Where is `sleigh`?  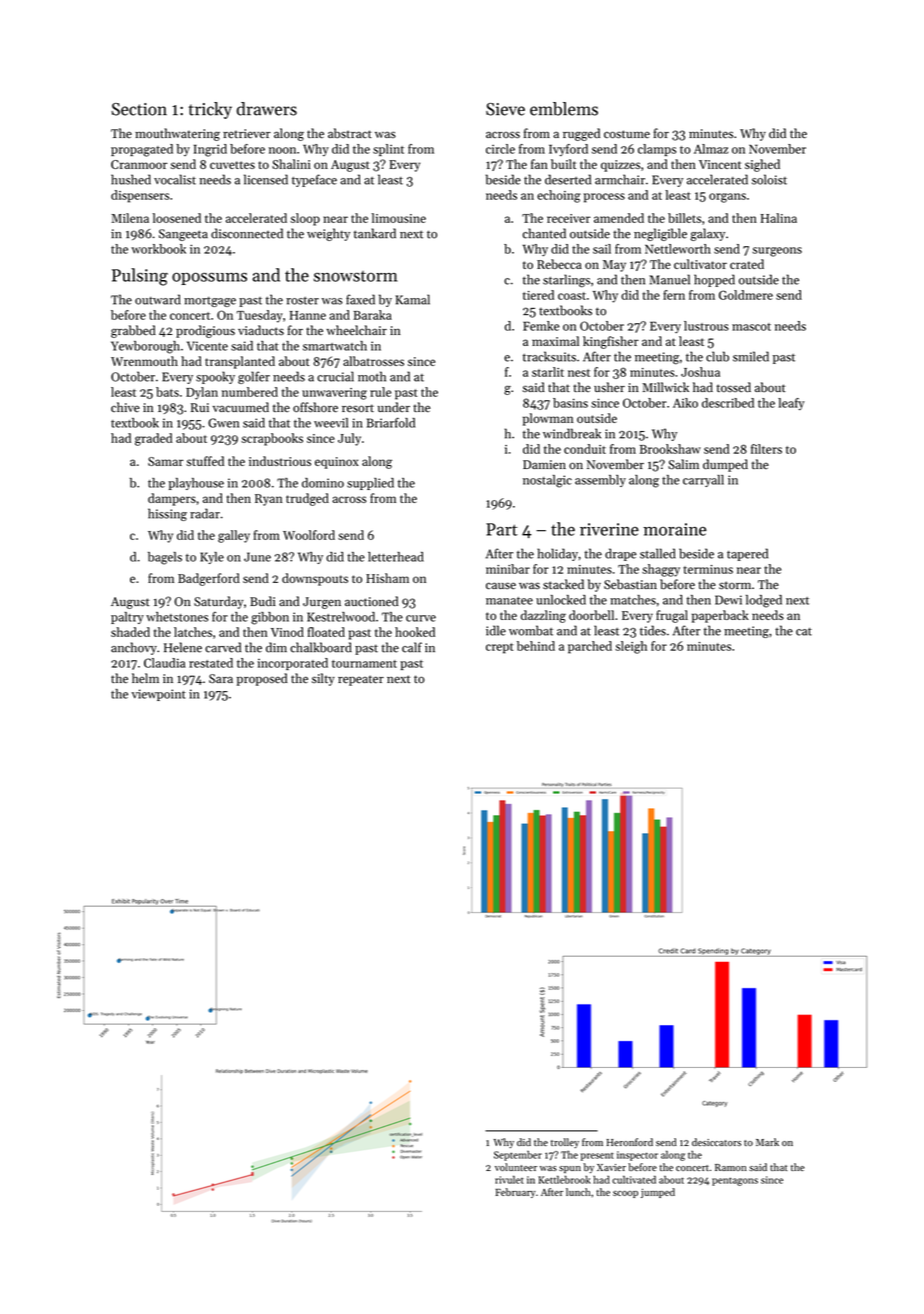 sleigh is located at coordinates (631, 647).
